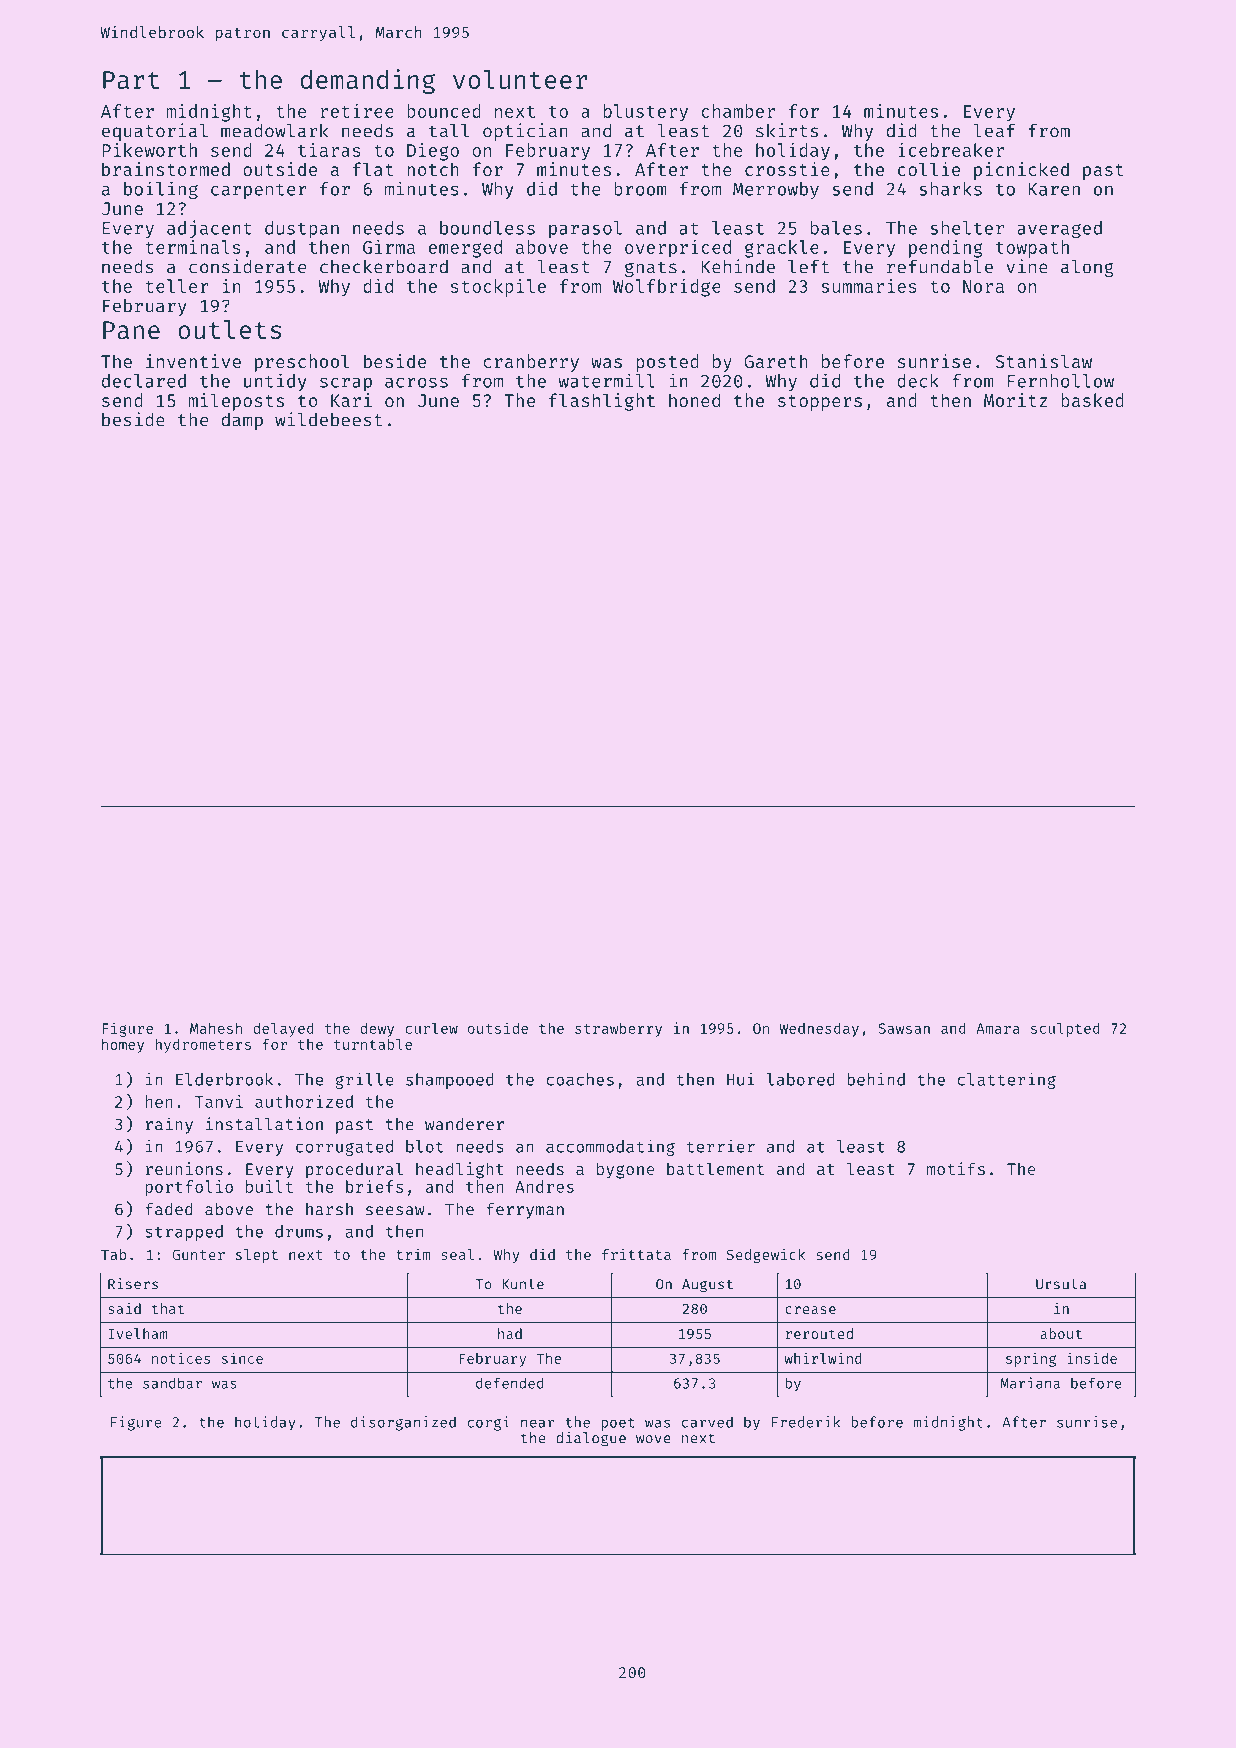 This document has height=1748, width=1236. What do you see at coordinates (144, 381) in the document?
I see `declared` at bounding box center [144, 381].
